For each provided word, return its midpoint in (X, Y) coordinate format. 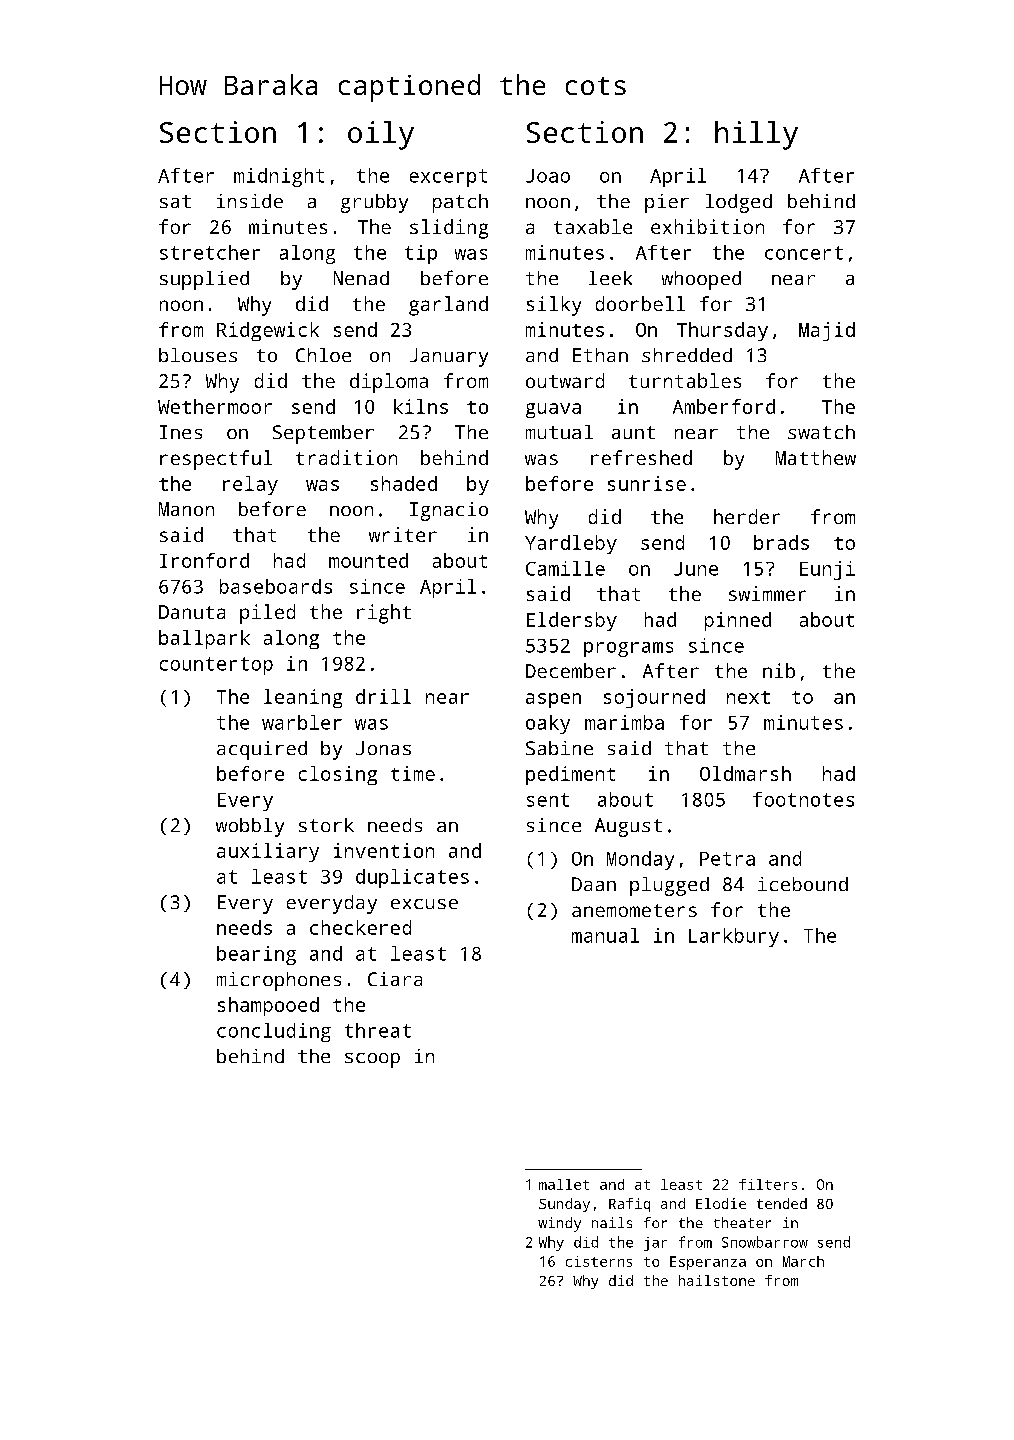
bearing (256, 955)
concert (804, 253)
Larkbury (734, 937)
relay (250, 485)
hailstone (717, 1280)
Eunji (827, 570)
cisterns (599, 1261)
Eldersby (572, 621)
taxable (593, 226)
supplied (204, 280)
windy (559, 1224)
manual (605, 935)
